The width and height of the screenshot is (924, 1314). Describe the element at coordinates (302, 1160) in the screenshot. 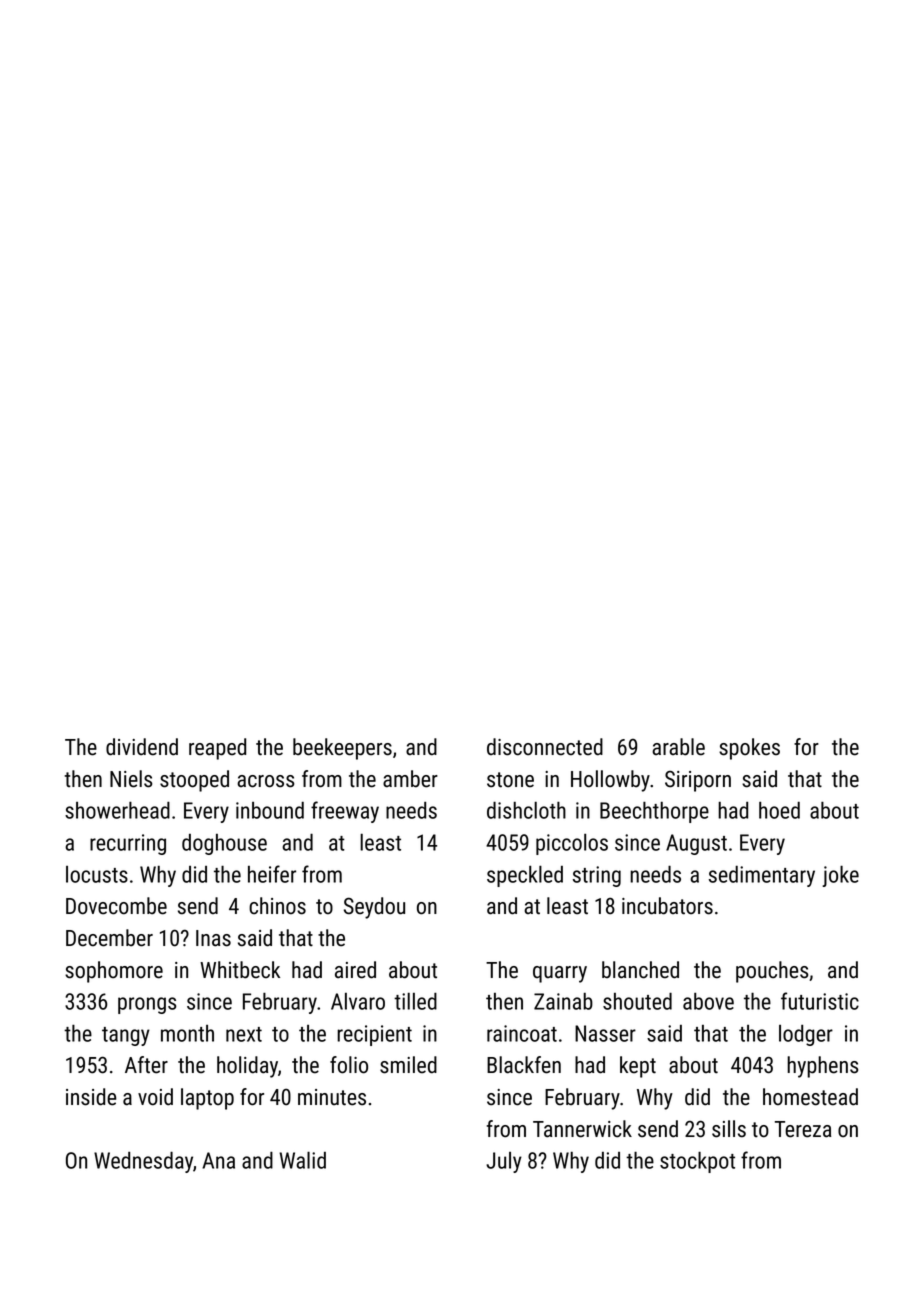

I see `Walid` at that location.
